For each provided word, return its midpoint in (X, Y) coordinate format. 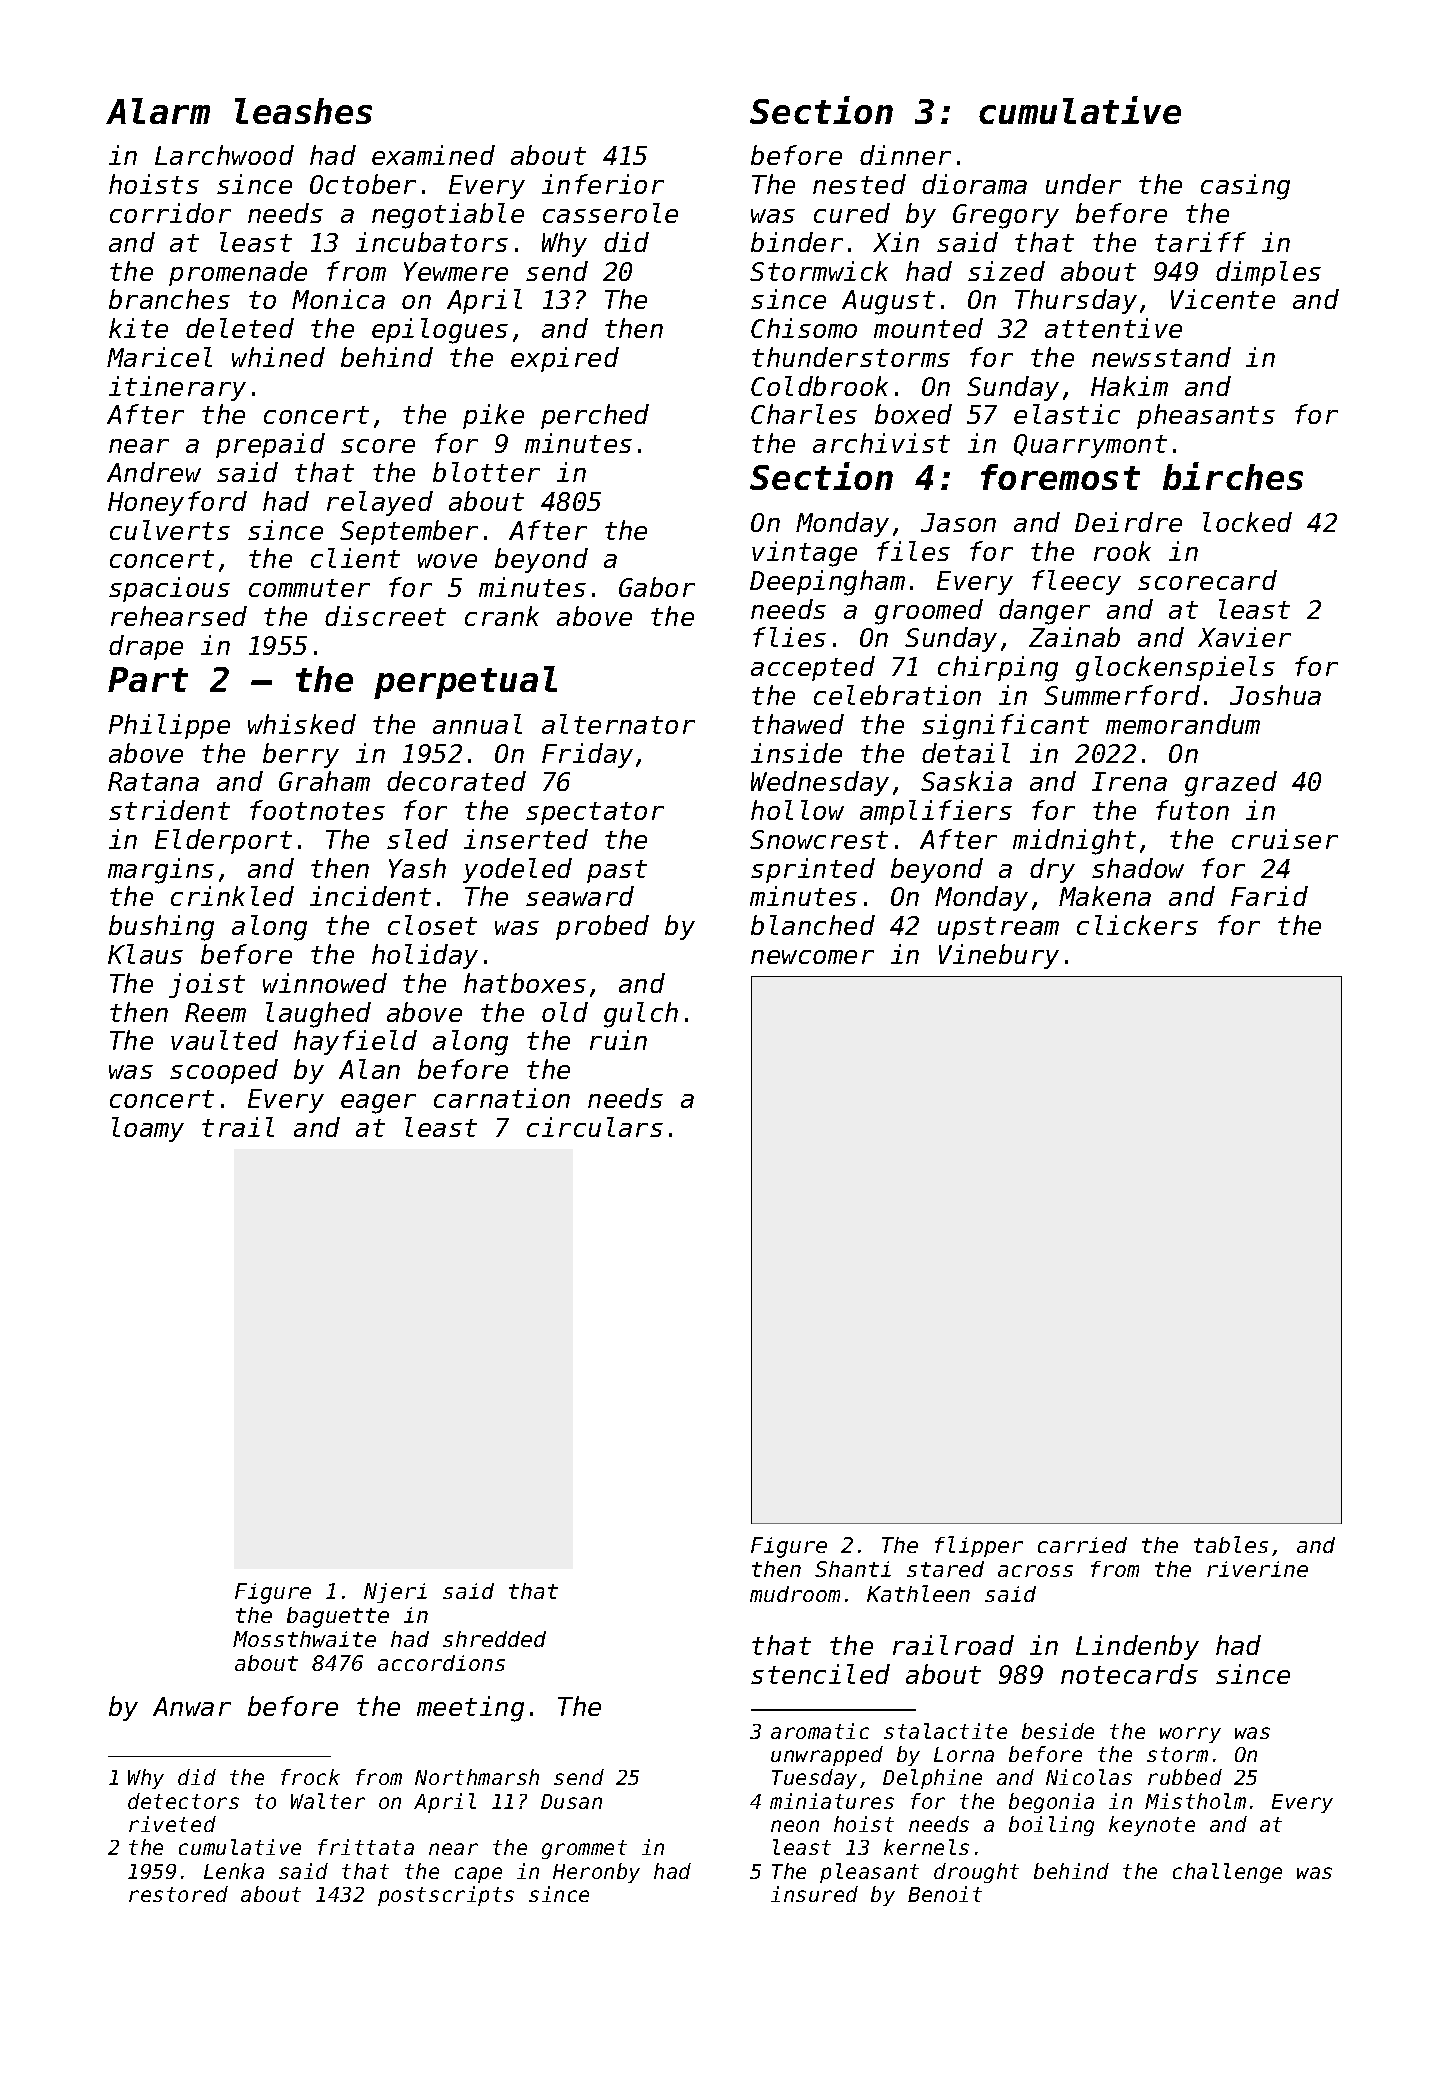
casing (1245, 187)
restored (178, 1894)
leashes (303, 111)
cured (852, 213)
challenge (1227, 1873)
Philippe (169, 726)
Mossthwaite (304, 1639)
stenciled (820, 1674)
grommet (584, 1849)
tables (1231, 1544)
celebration (897, 695)
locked (1247, 522)
